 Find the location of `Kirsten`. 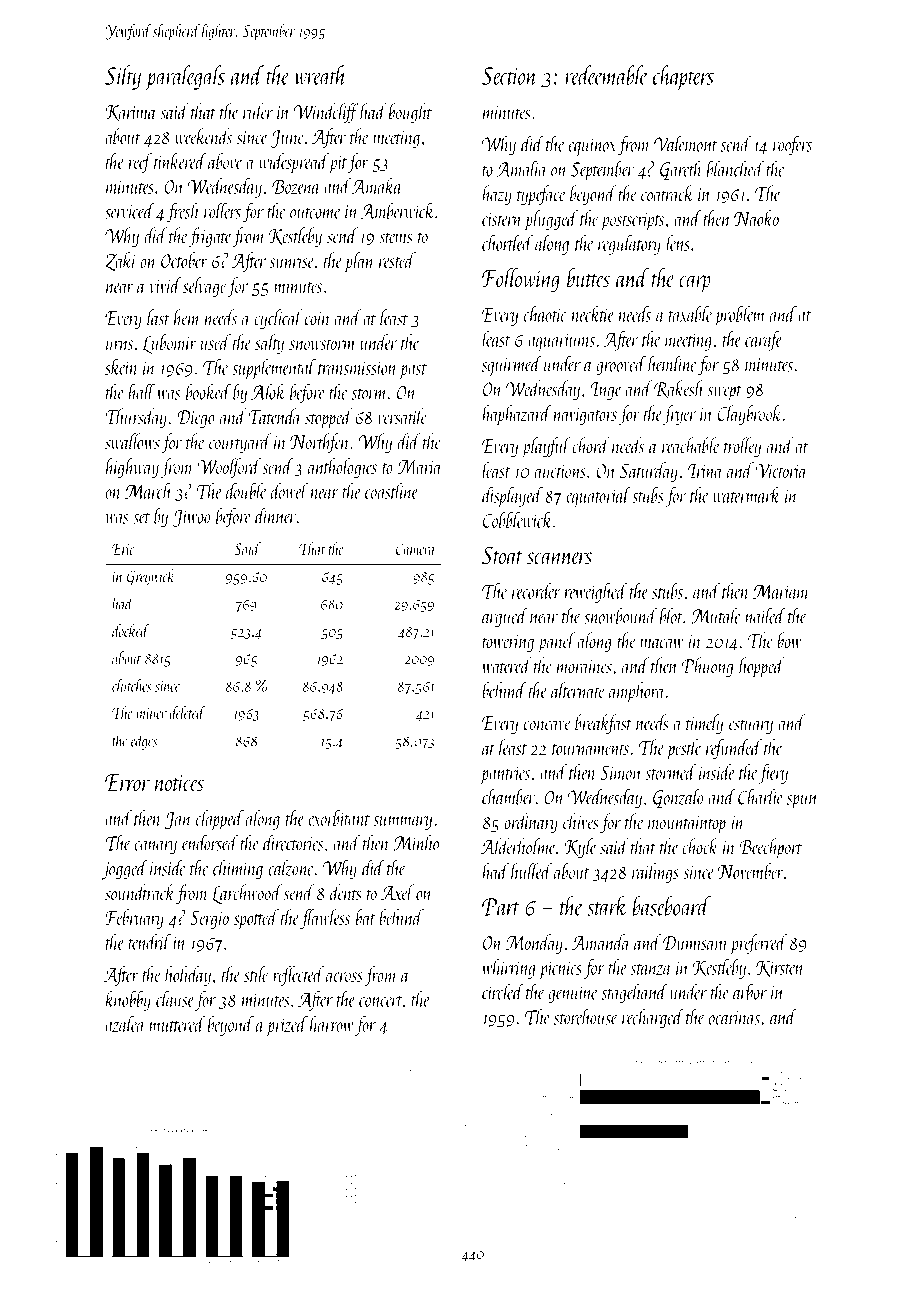

Kirsten is located at coordinates (780, 969).
